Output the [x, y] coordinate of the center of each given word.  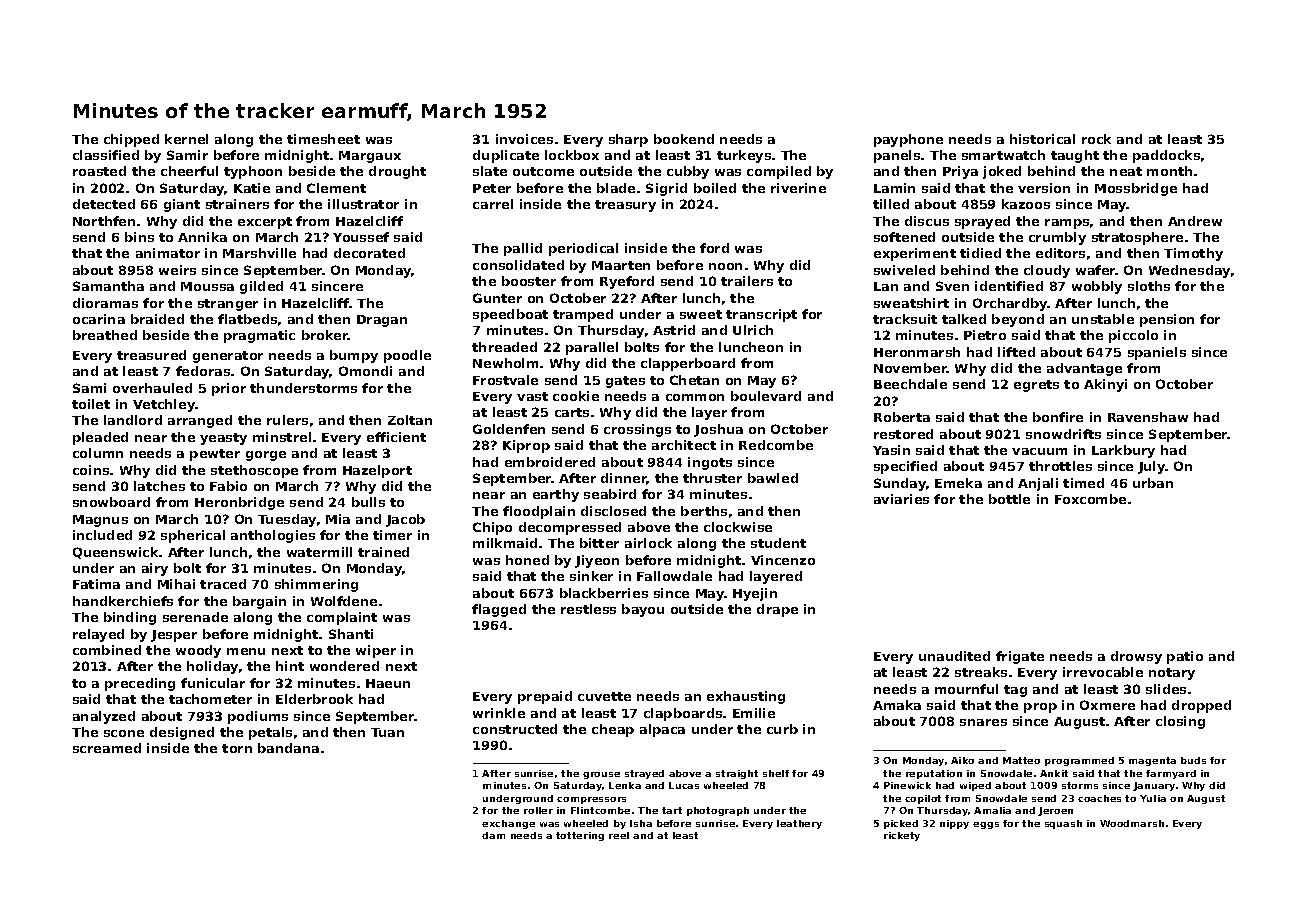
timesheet [323, 139]
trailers [747, 281]
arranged [200, 421]
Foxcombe [1090, 499]
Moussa [207, 286]
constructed [515, 729]
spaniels [1157, 353]
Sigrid [666, 189]
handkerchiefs [123, 601]
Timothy [1193, 254]
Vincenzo [783, 560]
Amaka [897, 705]
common [695, 397]
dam [493, 835]
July [1152, 467]
